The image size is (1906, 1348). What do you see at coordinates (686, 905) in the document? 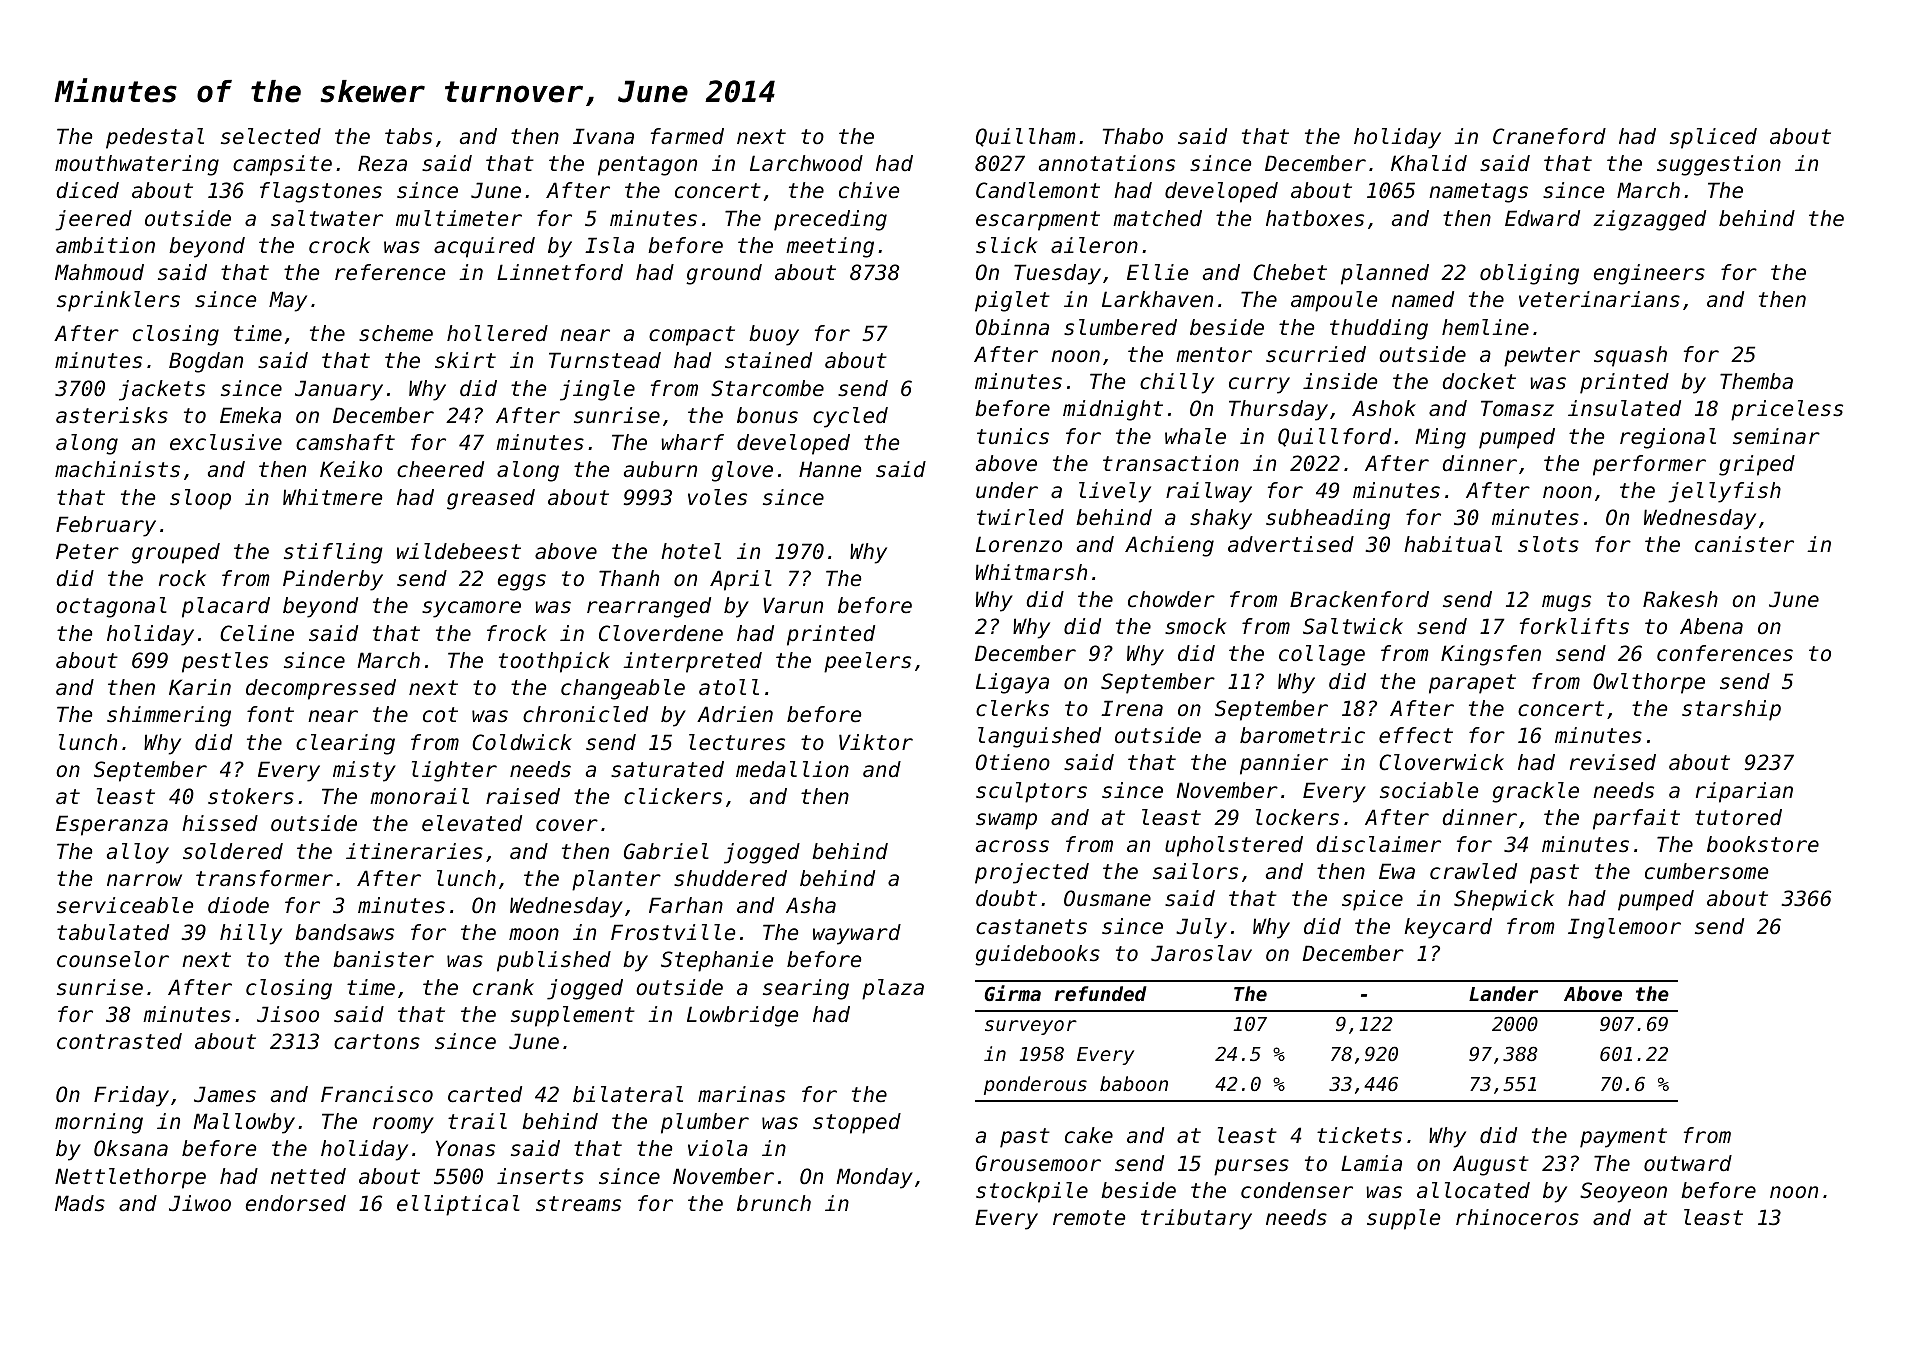
I see `Farhan` at bounding box center [686, 905].
